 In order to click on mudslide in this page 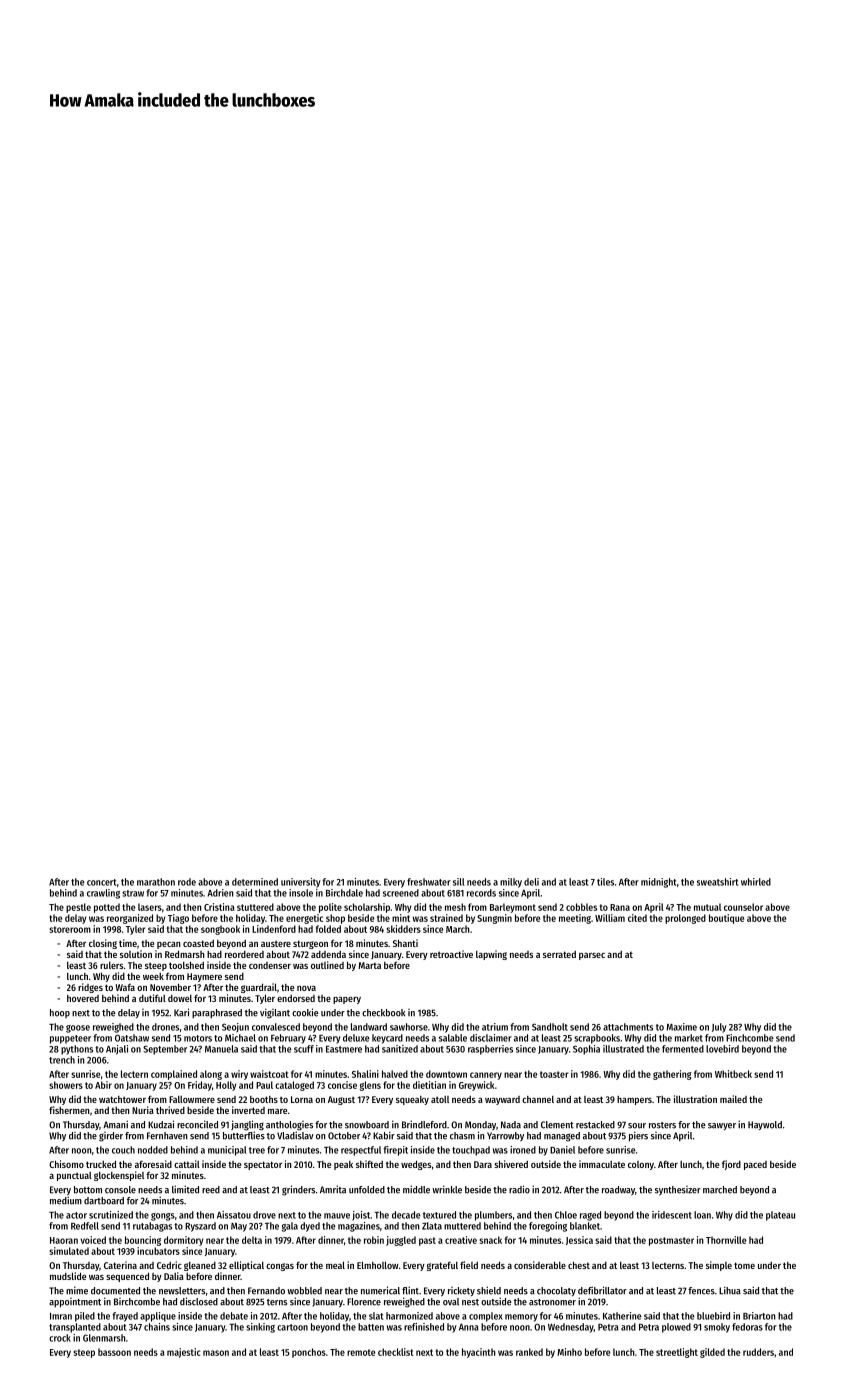, I will do `click(68, 1276)`.
